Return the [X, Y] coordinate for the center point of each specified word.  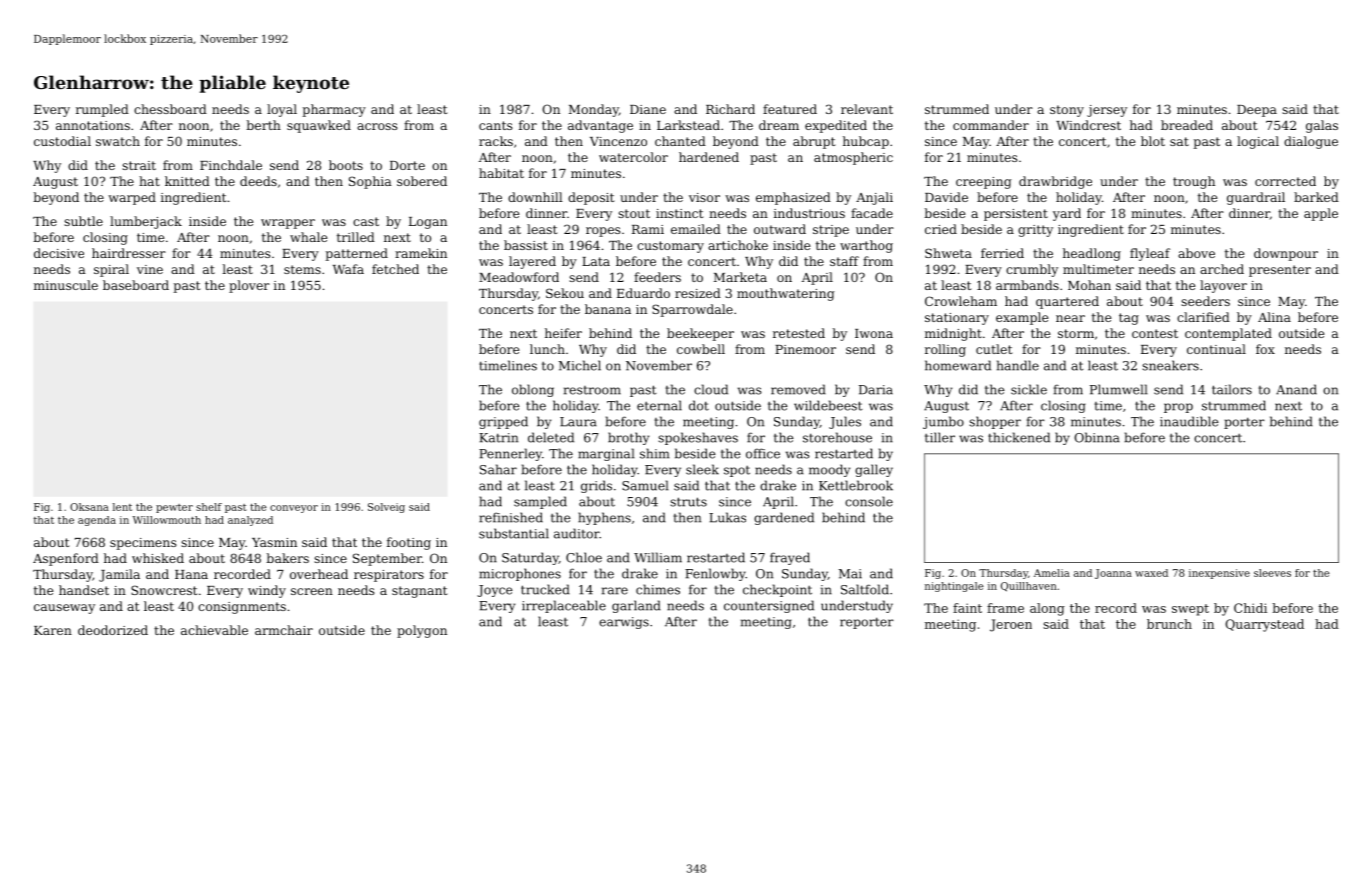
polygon [422, 631]
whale [308, 237]
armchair [284, 630]
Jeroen [1011, 625]
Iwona [874, 333]
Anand [1296, 389]
